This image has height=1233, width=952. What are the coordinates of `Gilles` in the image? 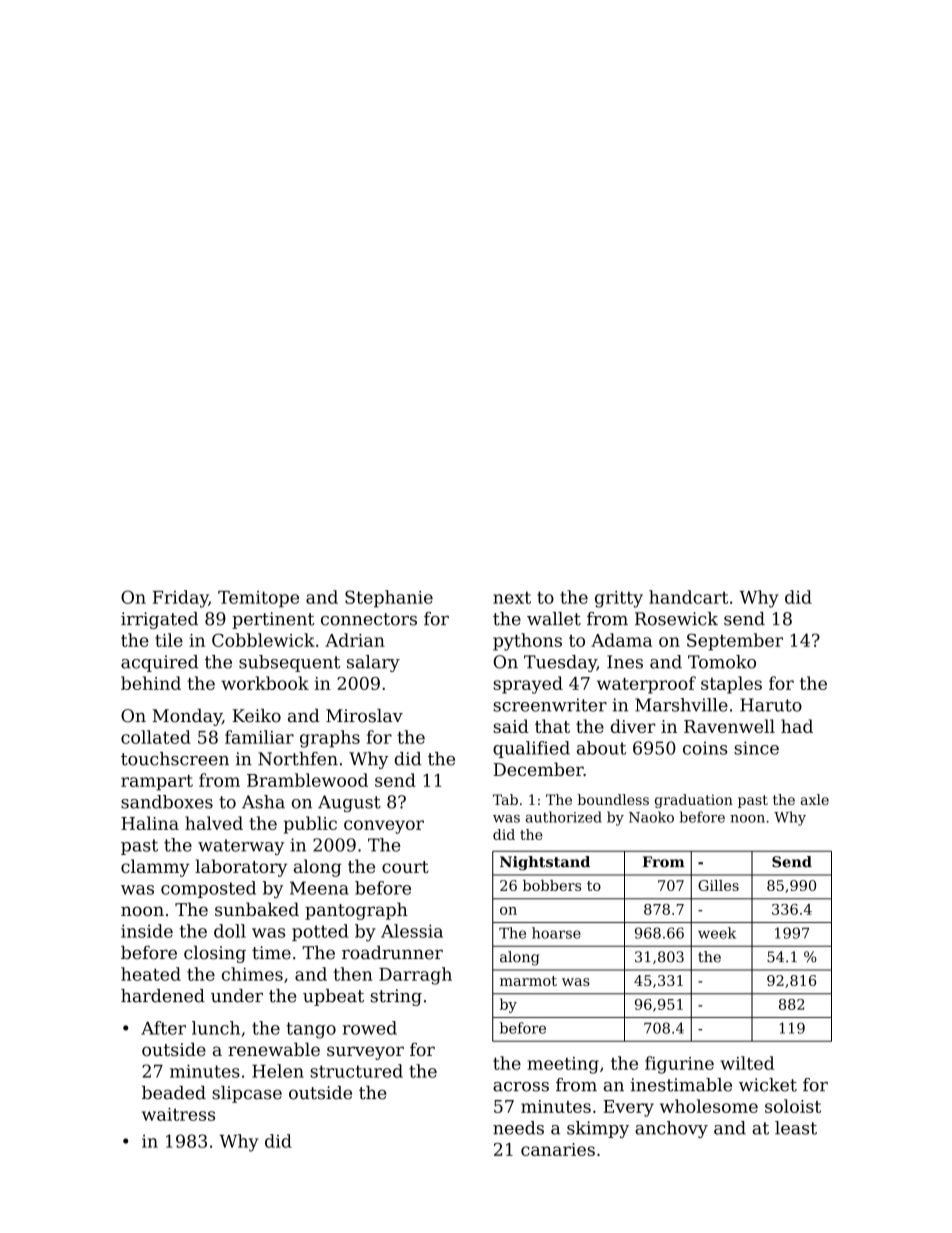 It's located at (718, 885).
